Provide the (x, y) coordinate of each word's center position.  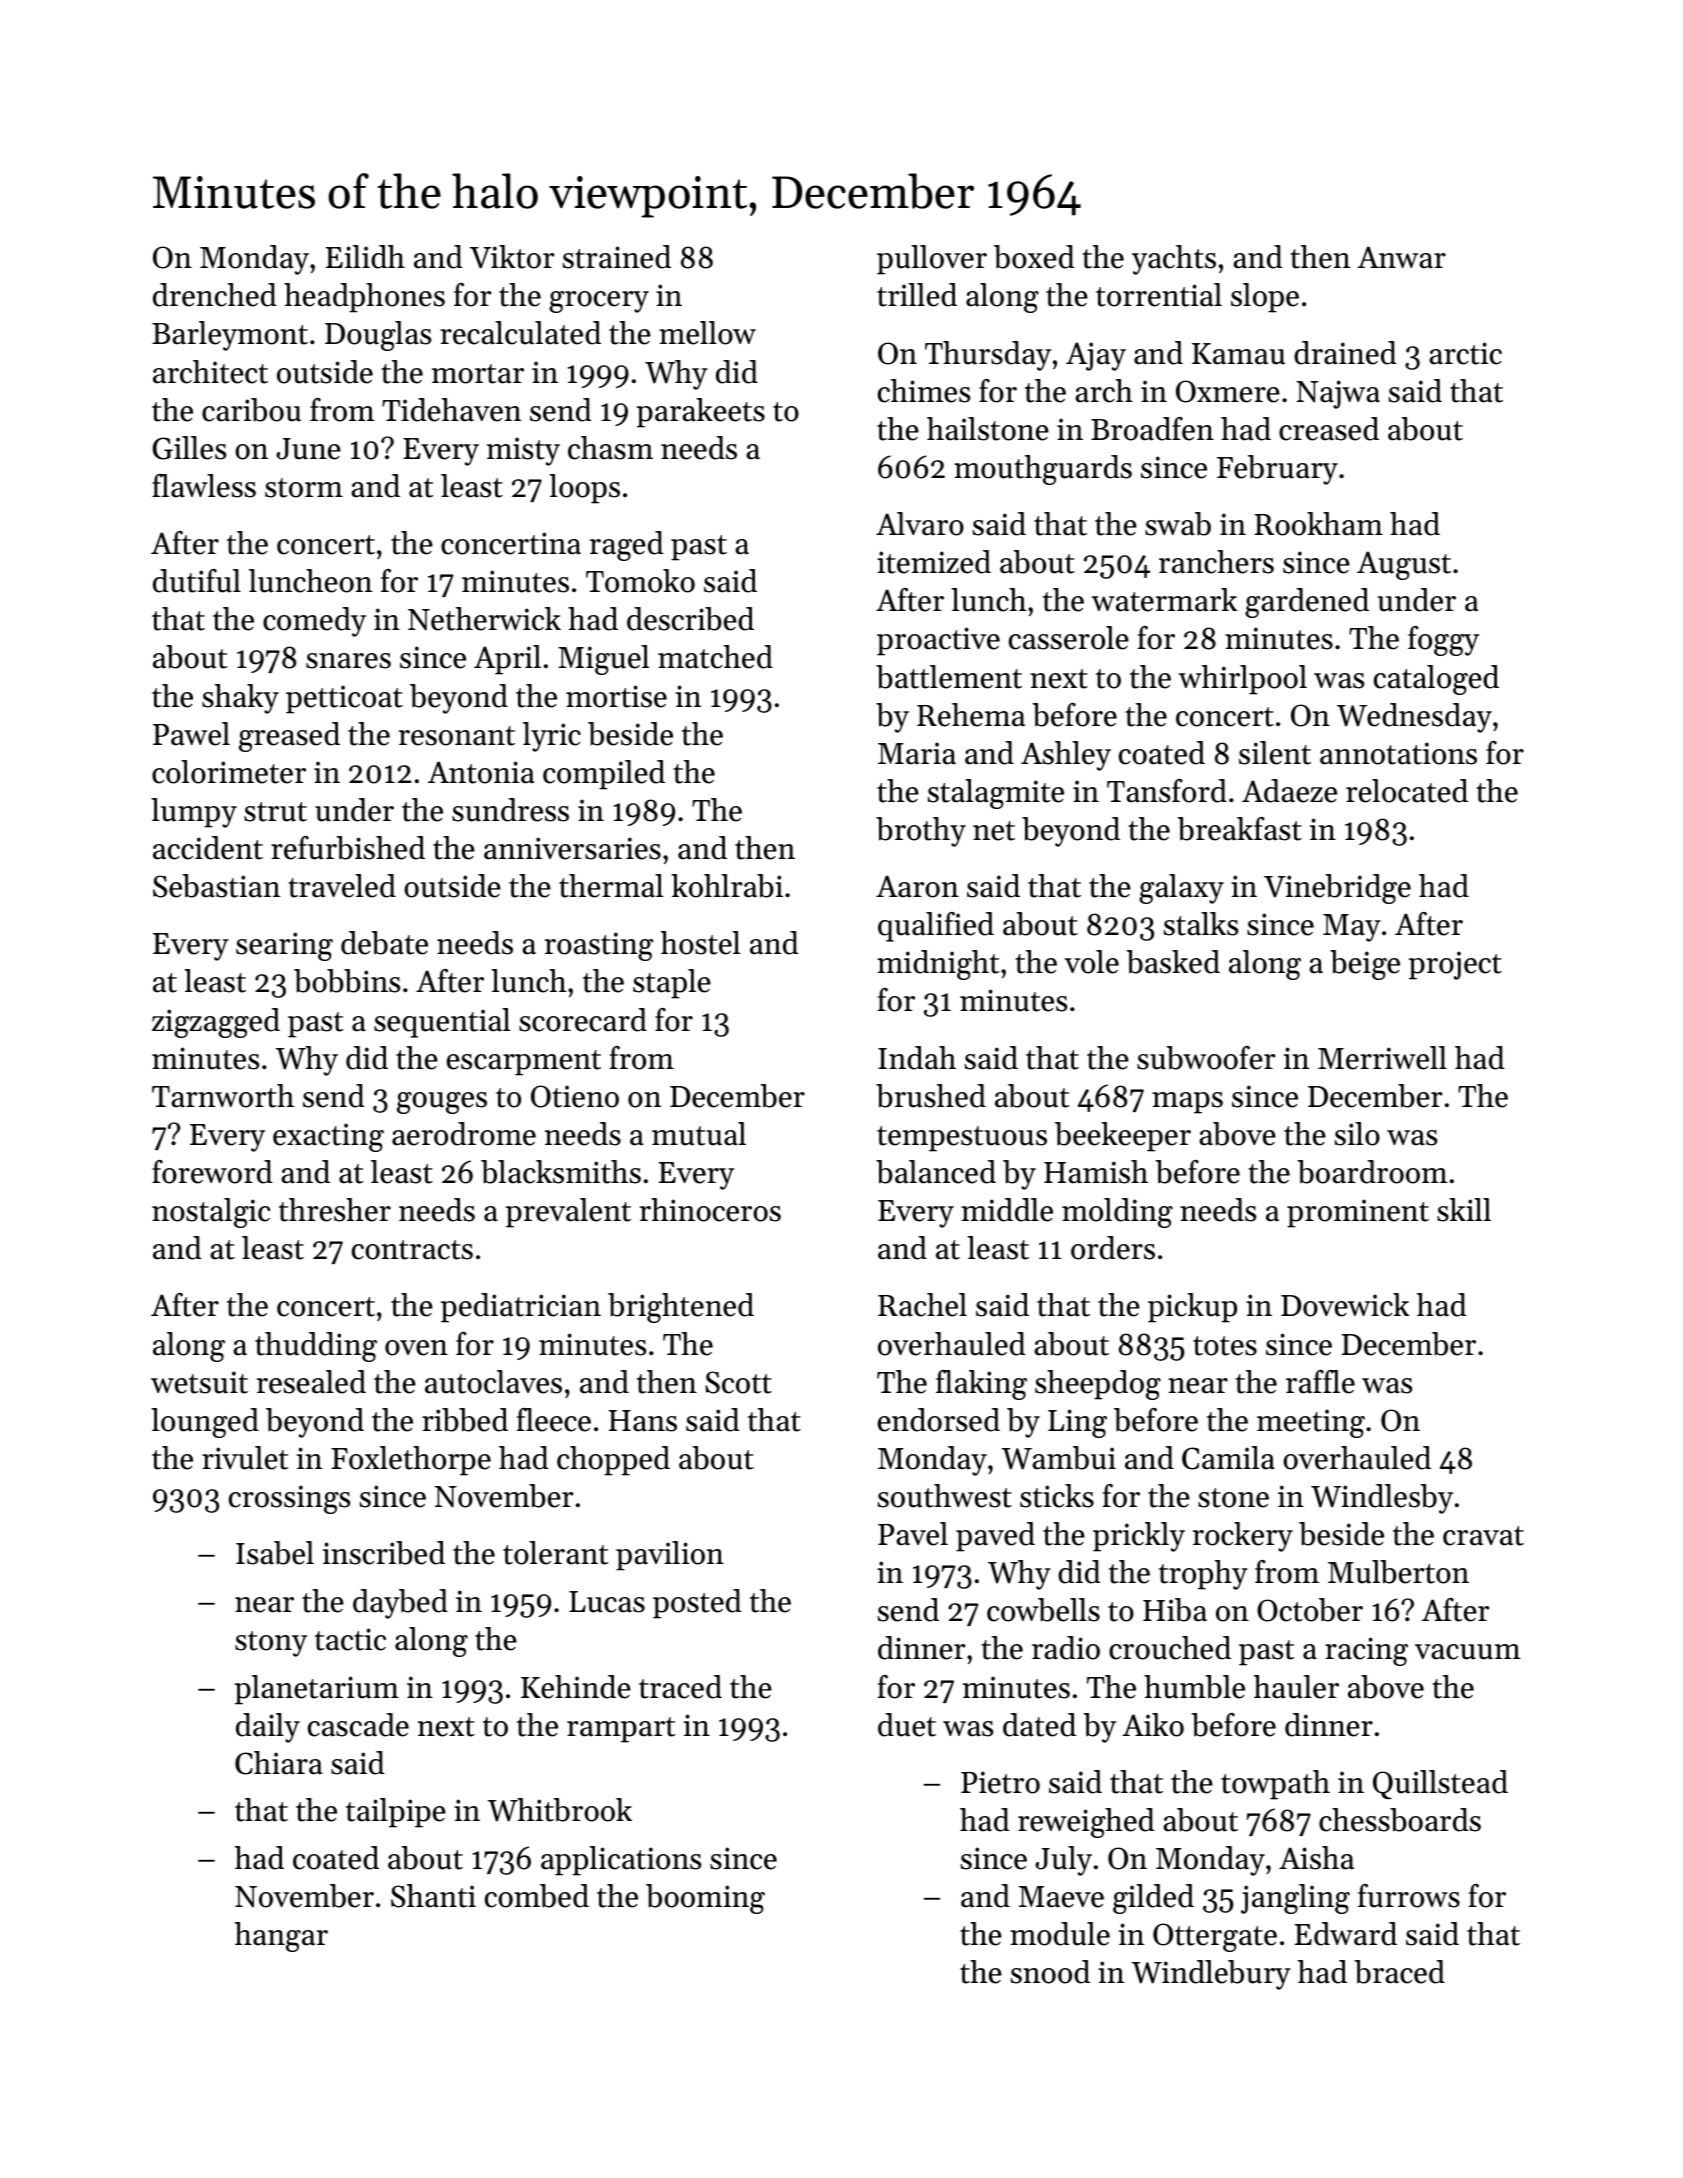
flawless (204, 486)
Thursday (988, 356)
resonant (457, 736)
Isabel (275, 1553)
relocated (1407, 791)
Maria (917, 753)
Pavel (913, 1534)
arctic (1465, 353)
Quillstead (1440, 1785)
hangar (281, 1937)
